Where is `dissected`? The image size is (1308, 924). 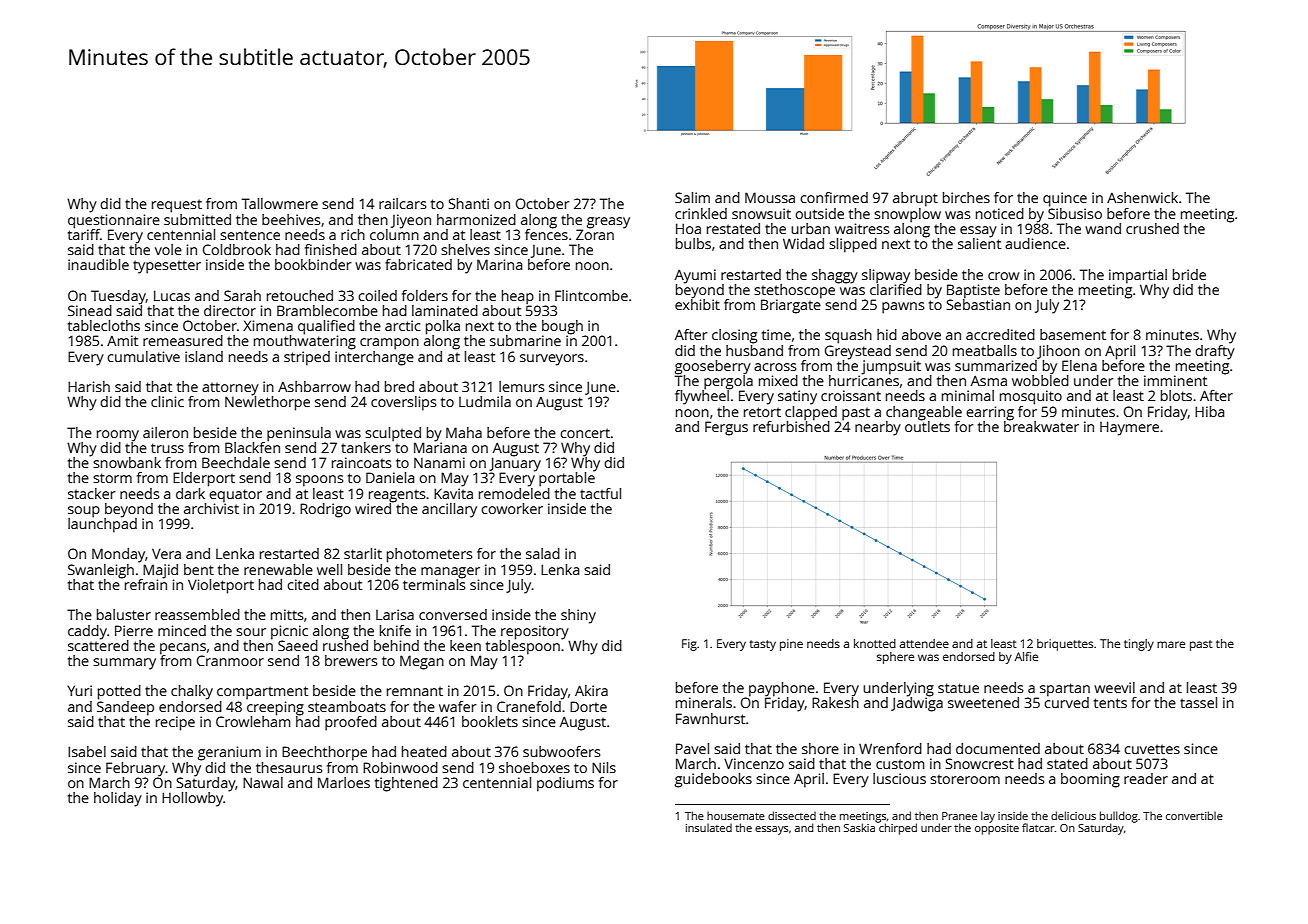 dissected is located at coordinates (792, 815).
